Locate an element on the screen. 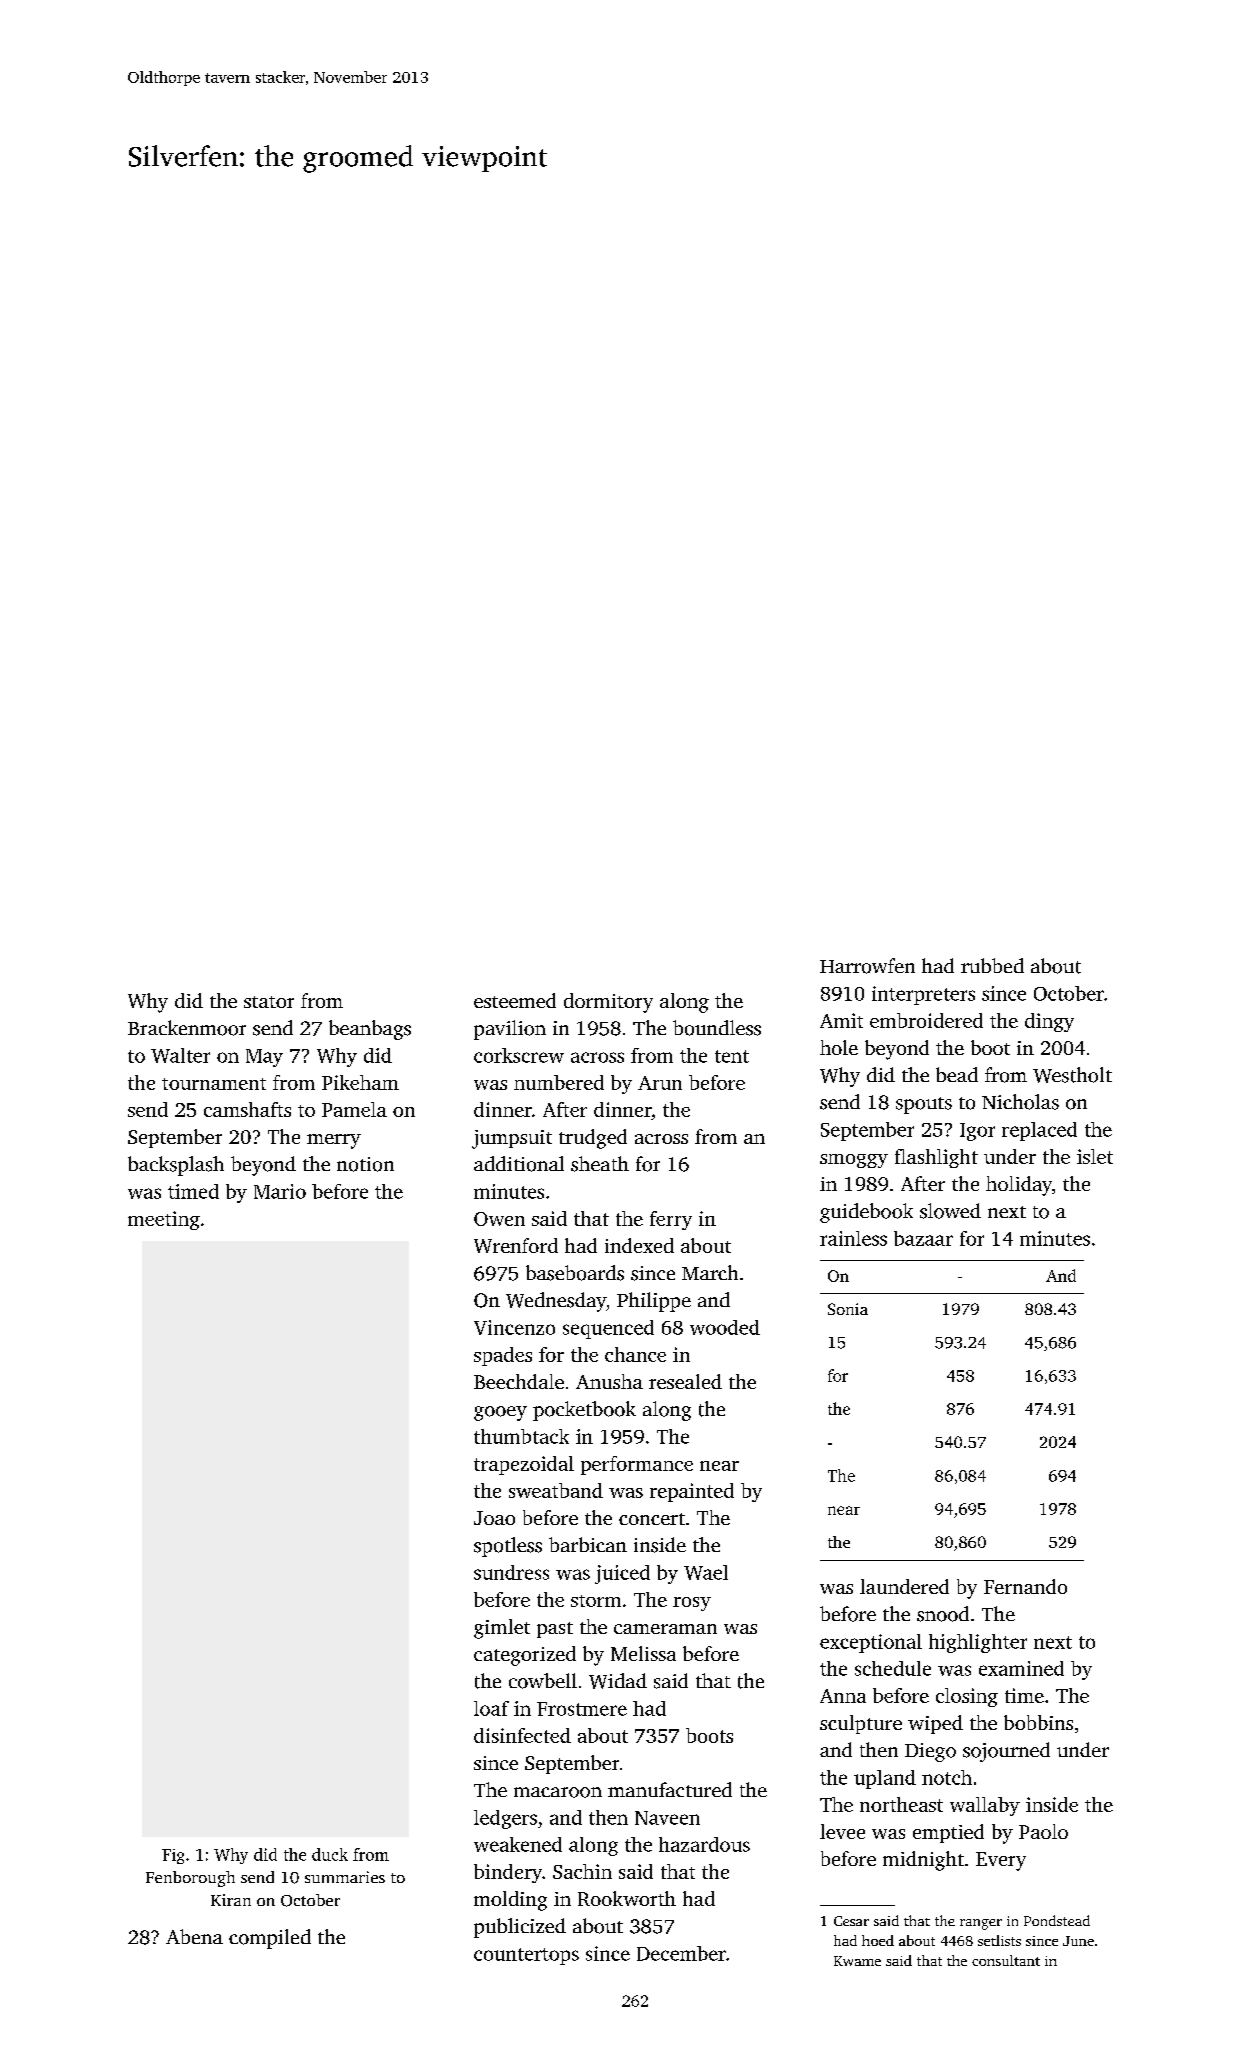  jumpsuit is located at coordinates (512, 1139).
